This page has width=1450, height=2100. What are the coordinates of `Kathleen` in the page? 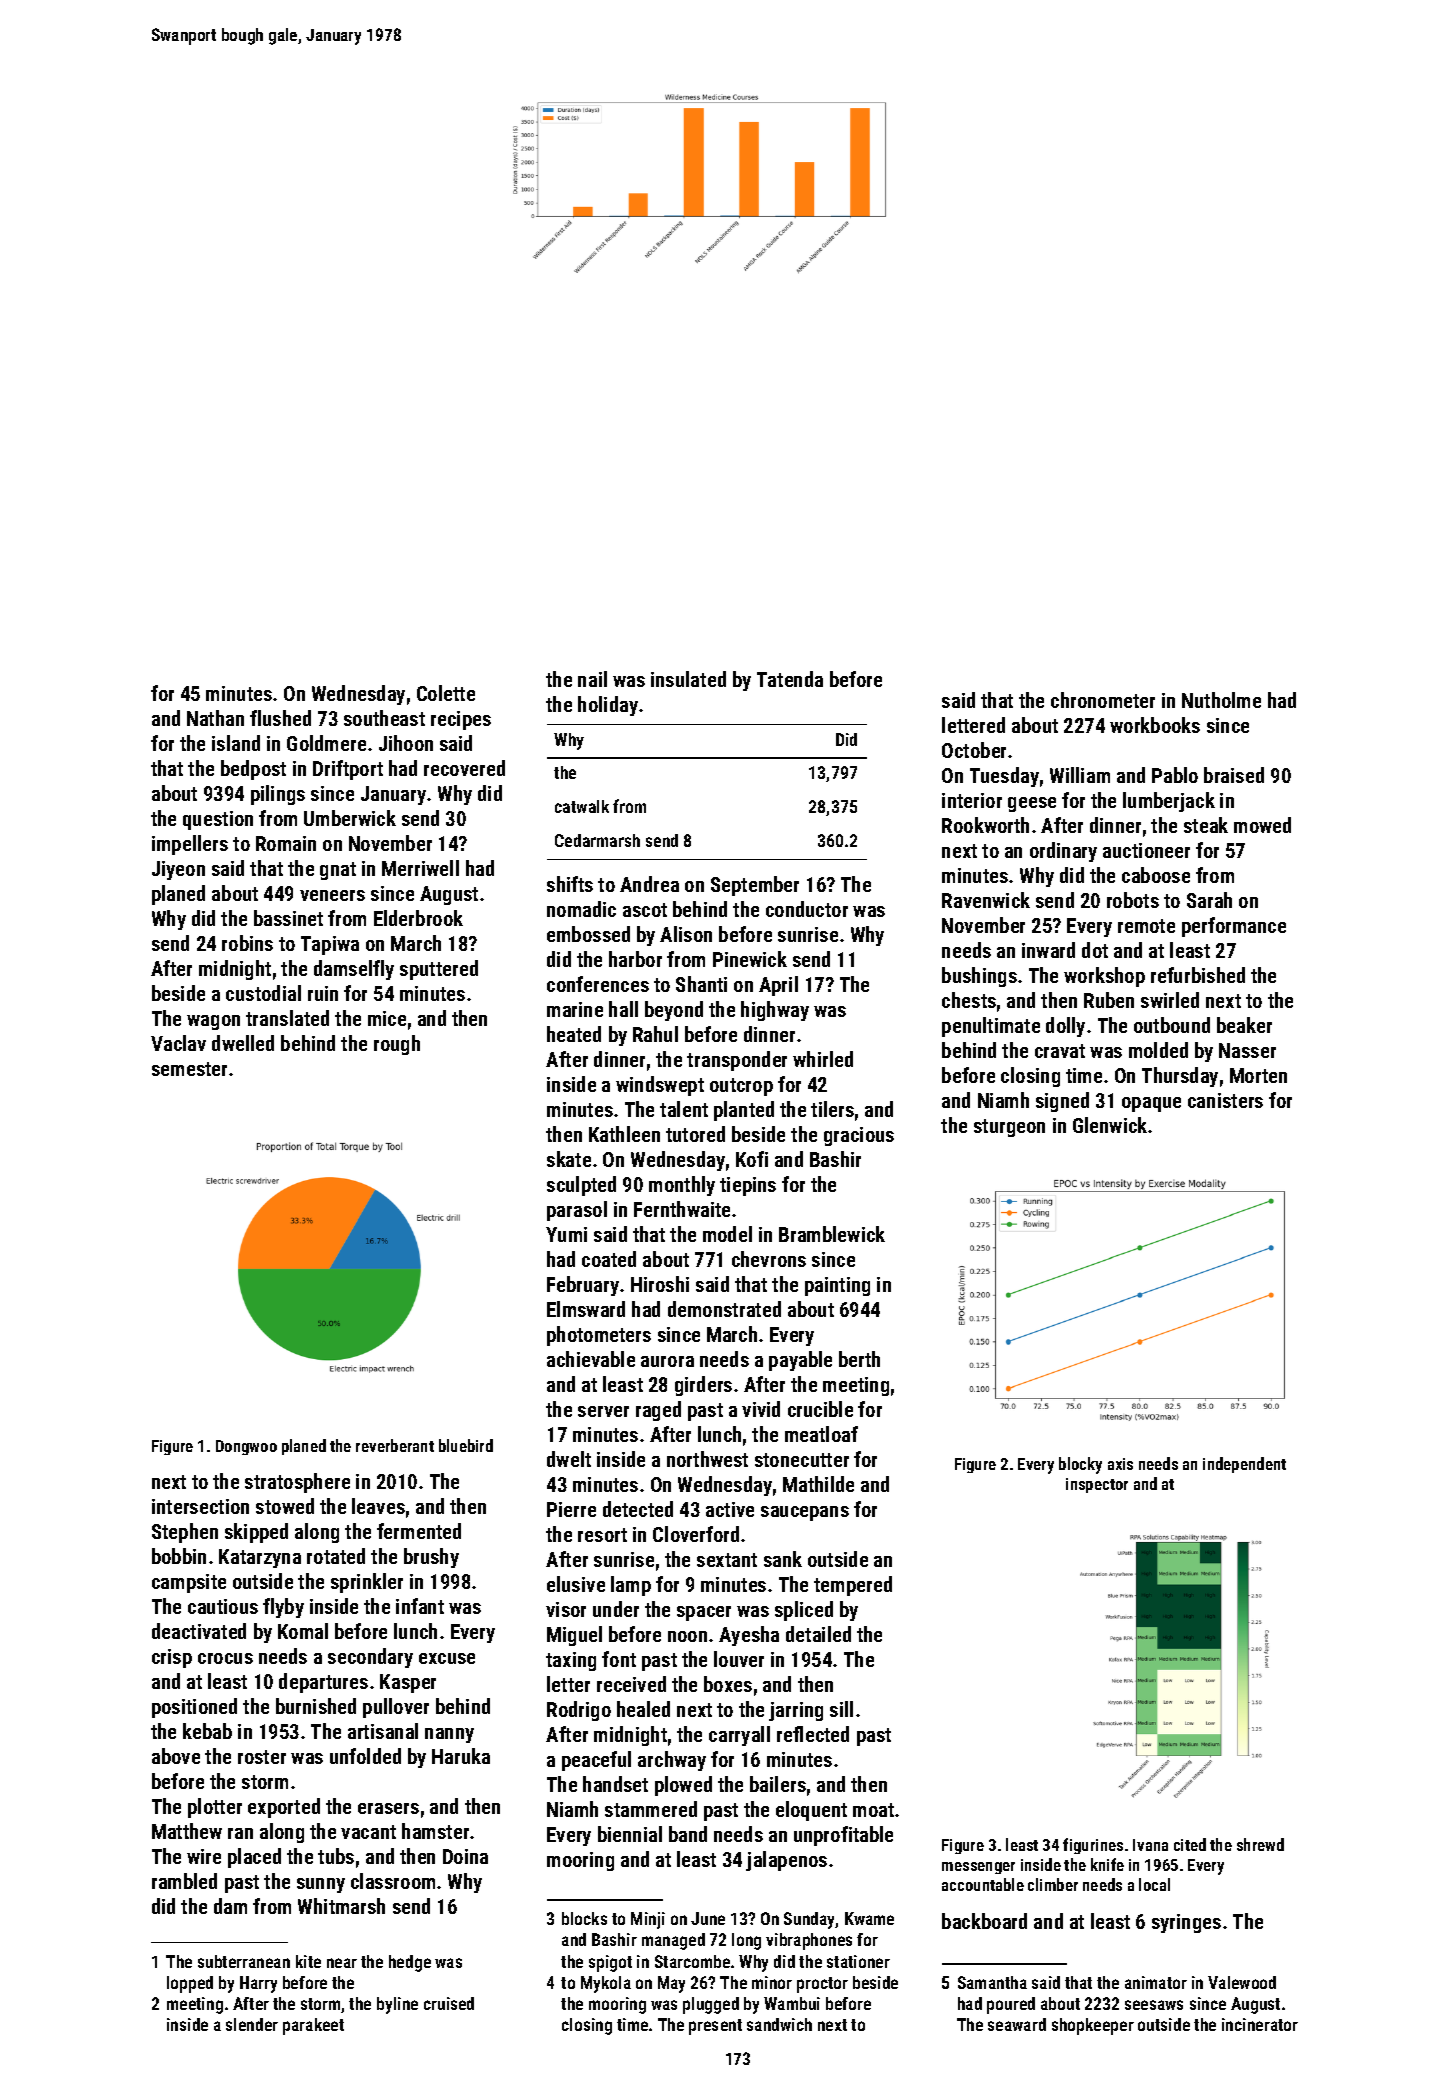 It's located at (624, 1134).
